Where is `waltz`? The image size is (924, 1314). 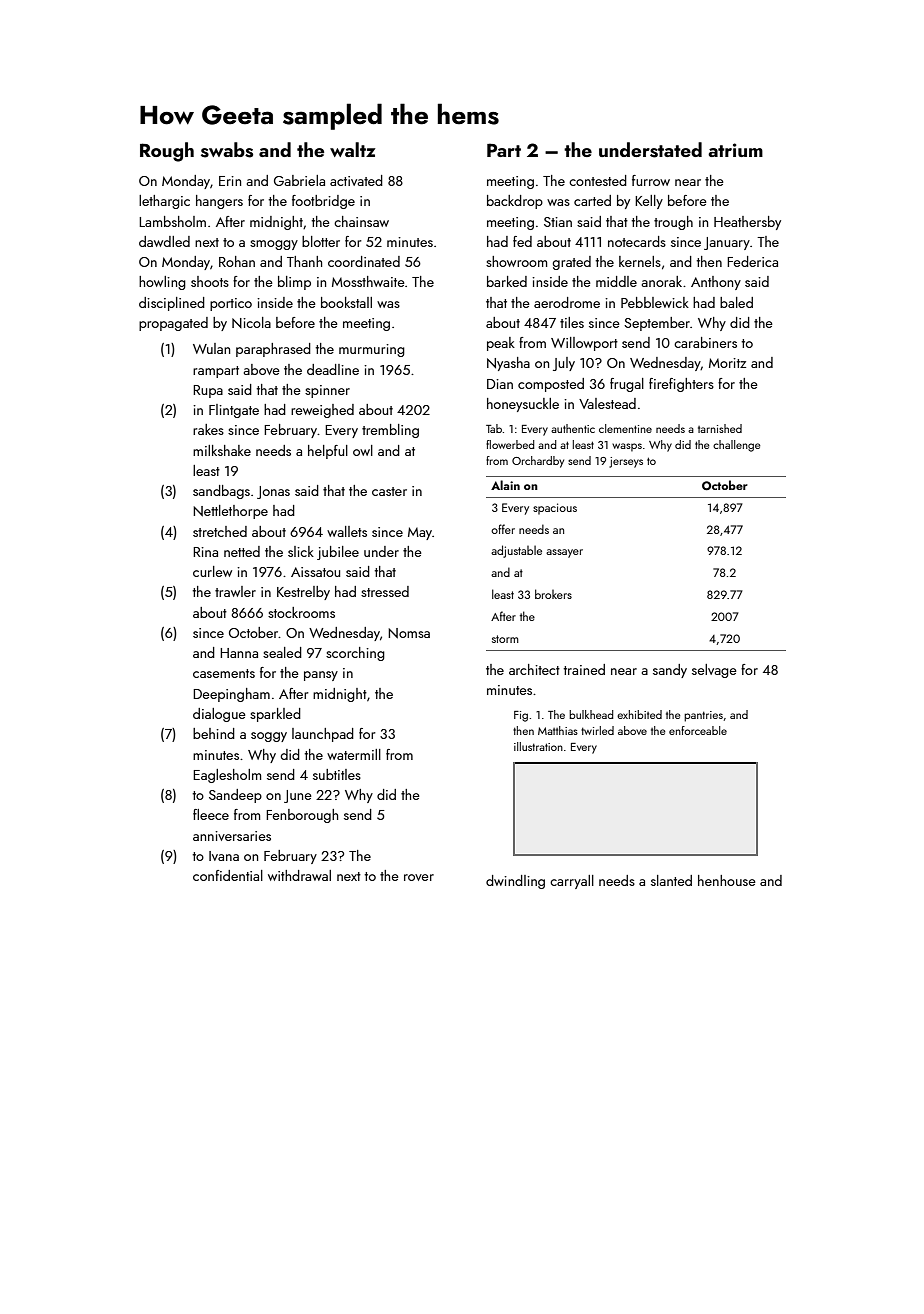 waltz is located at coordinates (352, 149).
